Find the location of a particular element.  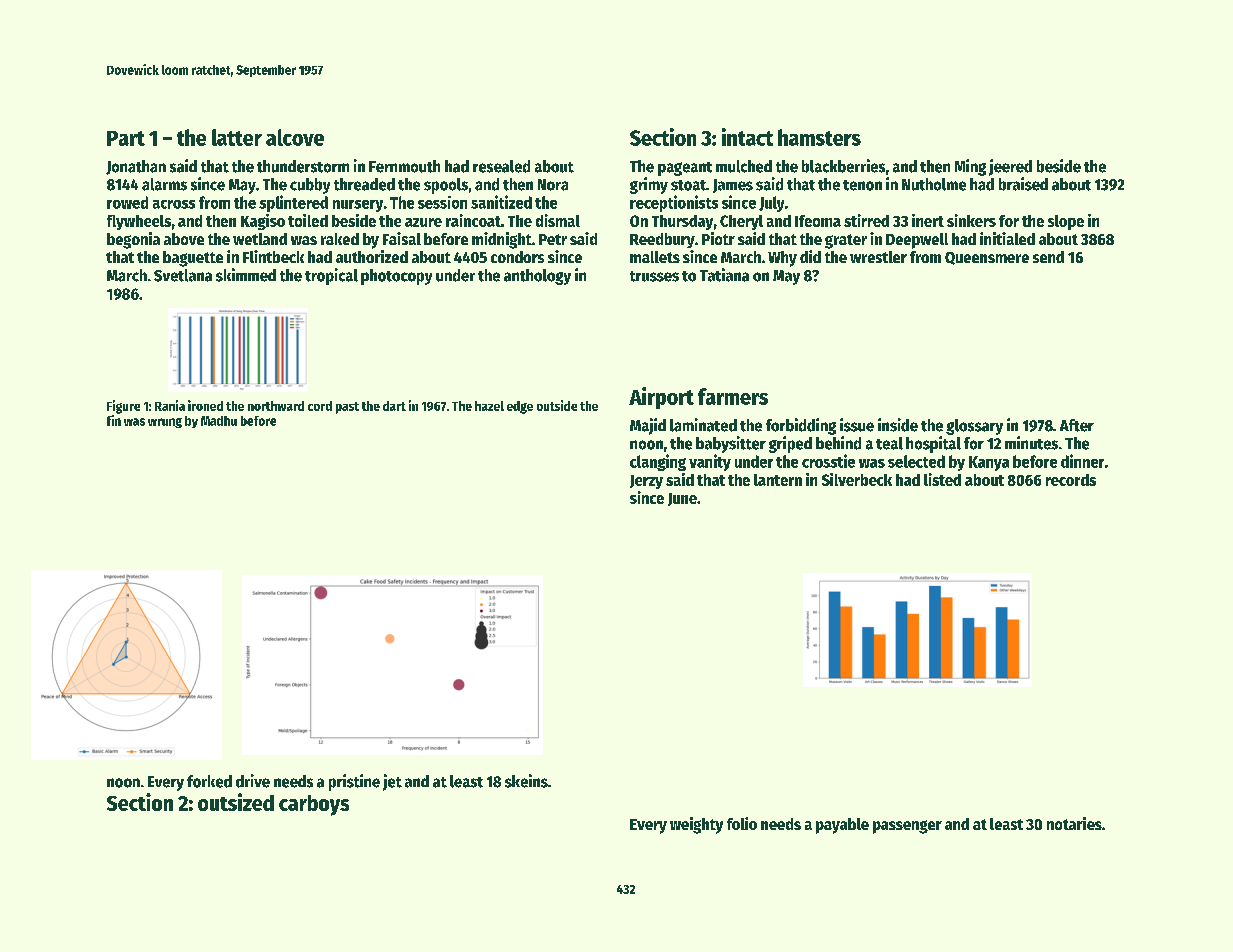

notaries is located at coordinates (1074, 823).
